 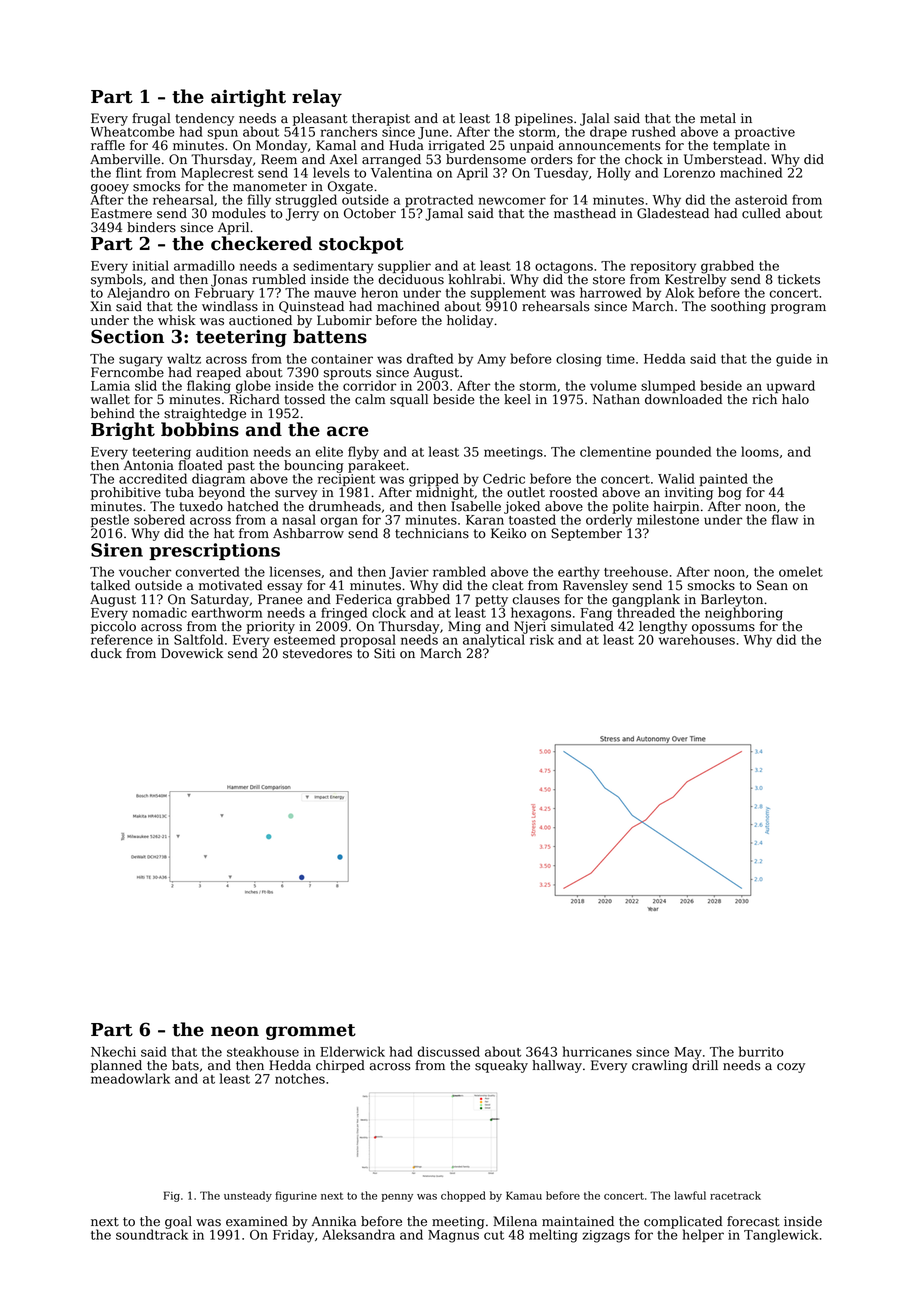 What do you see at coordinates (295, 571) in the screenshot?
I see `licenses` at bounding box center [295, 571].
